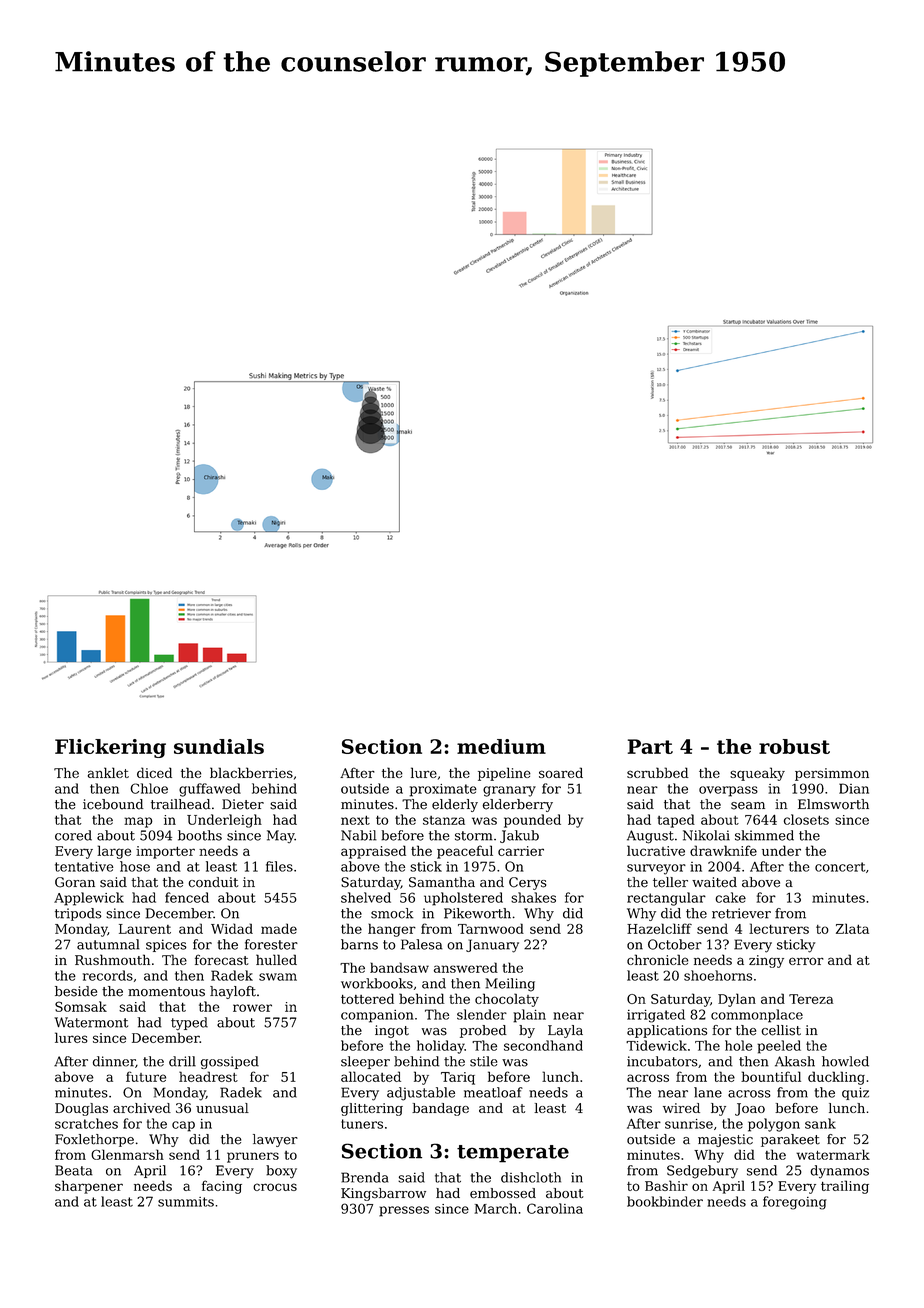  I want to click on teller, so click(670, 882).
